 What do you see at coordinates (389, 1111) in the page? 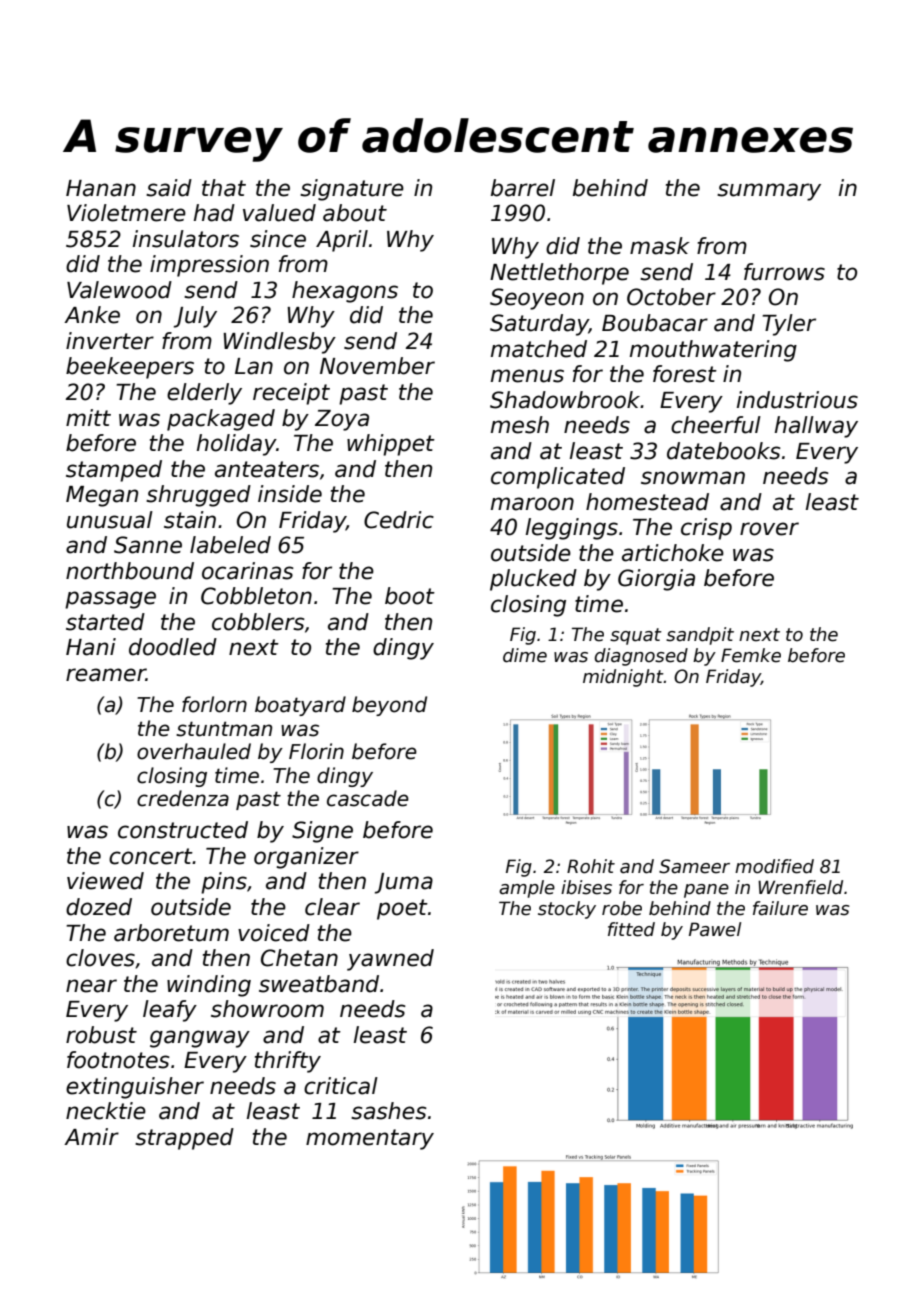
I see `sashes` at bounding box center [389, 1111].
